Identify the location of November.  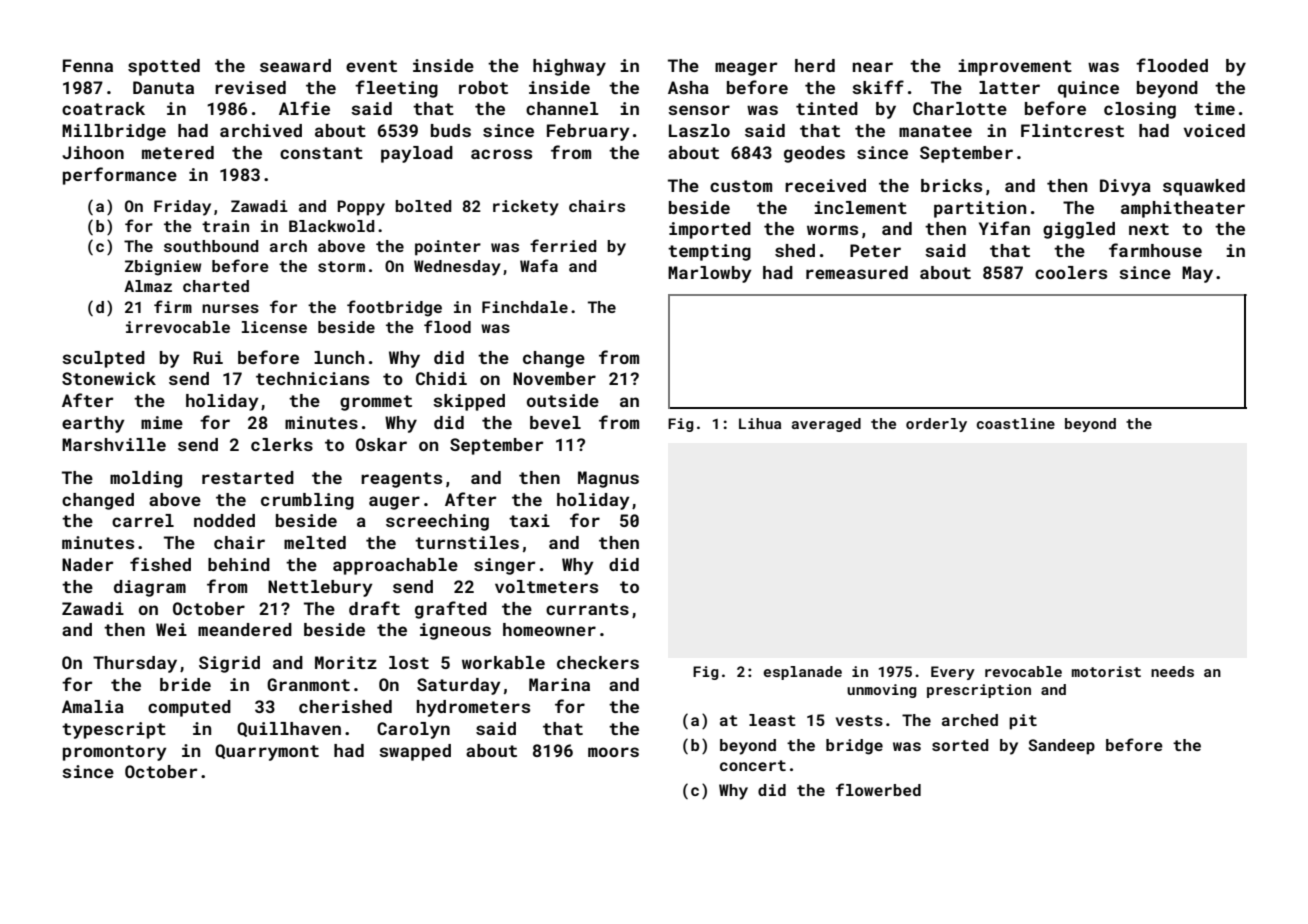
(554, 378).
